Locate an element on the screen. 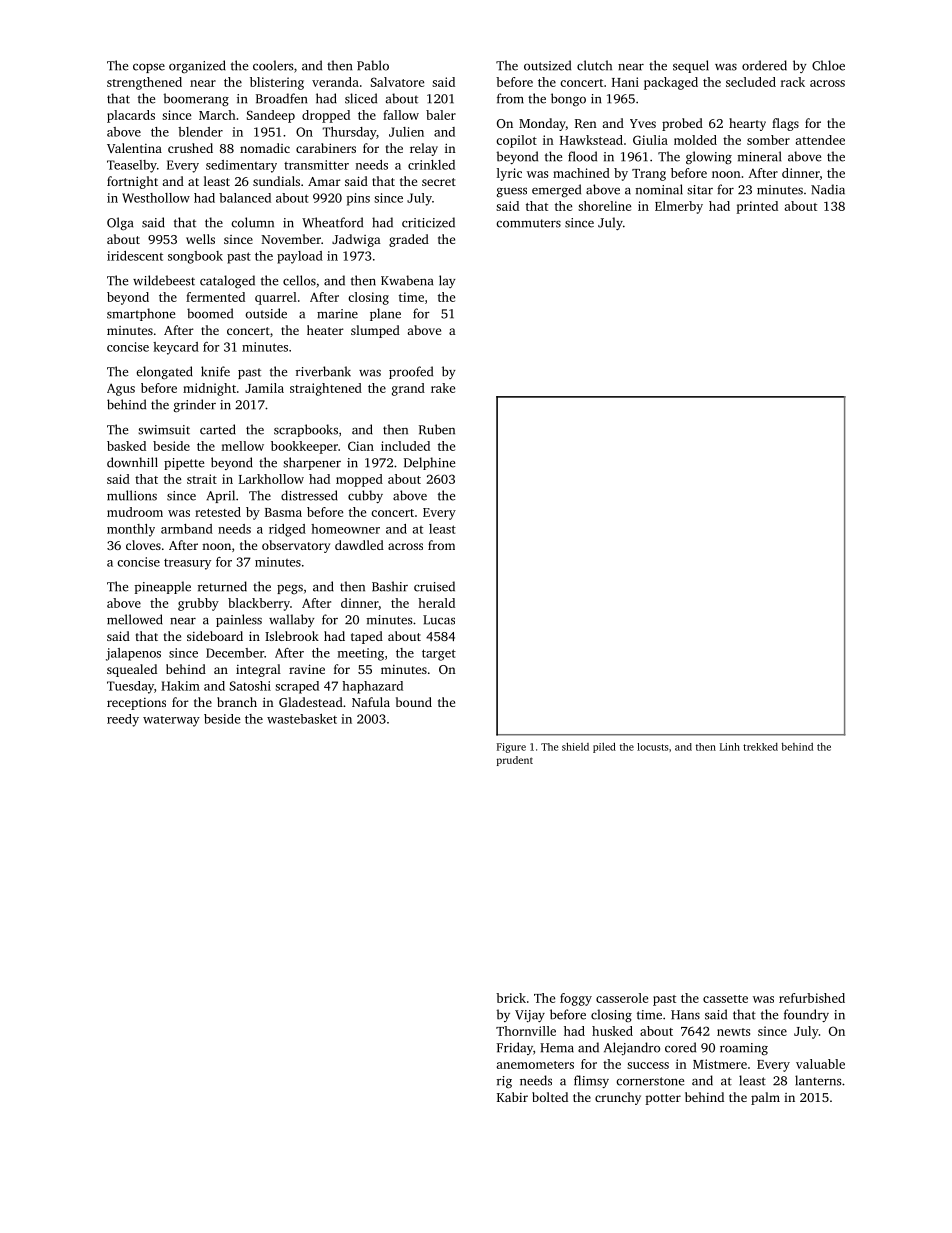 This screenshot has height=1233, width=952. trekked is located at coordinates (760, 747).
